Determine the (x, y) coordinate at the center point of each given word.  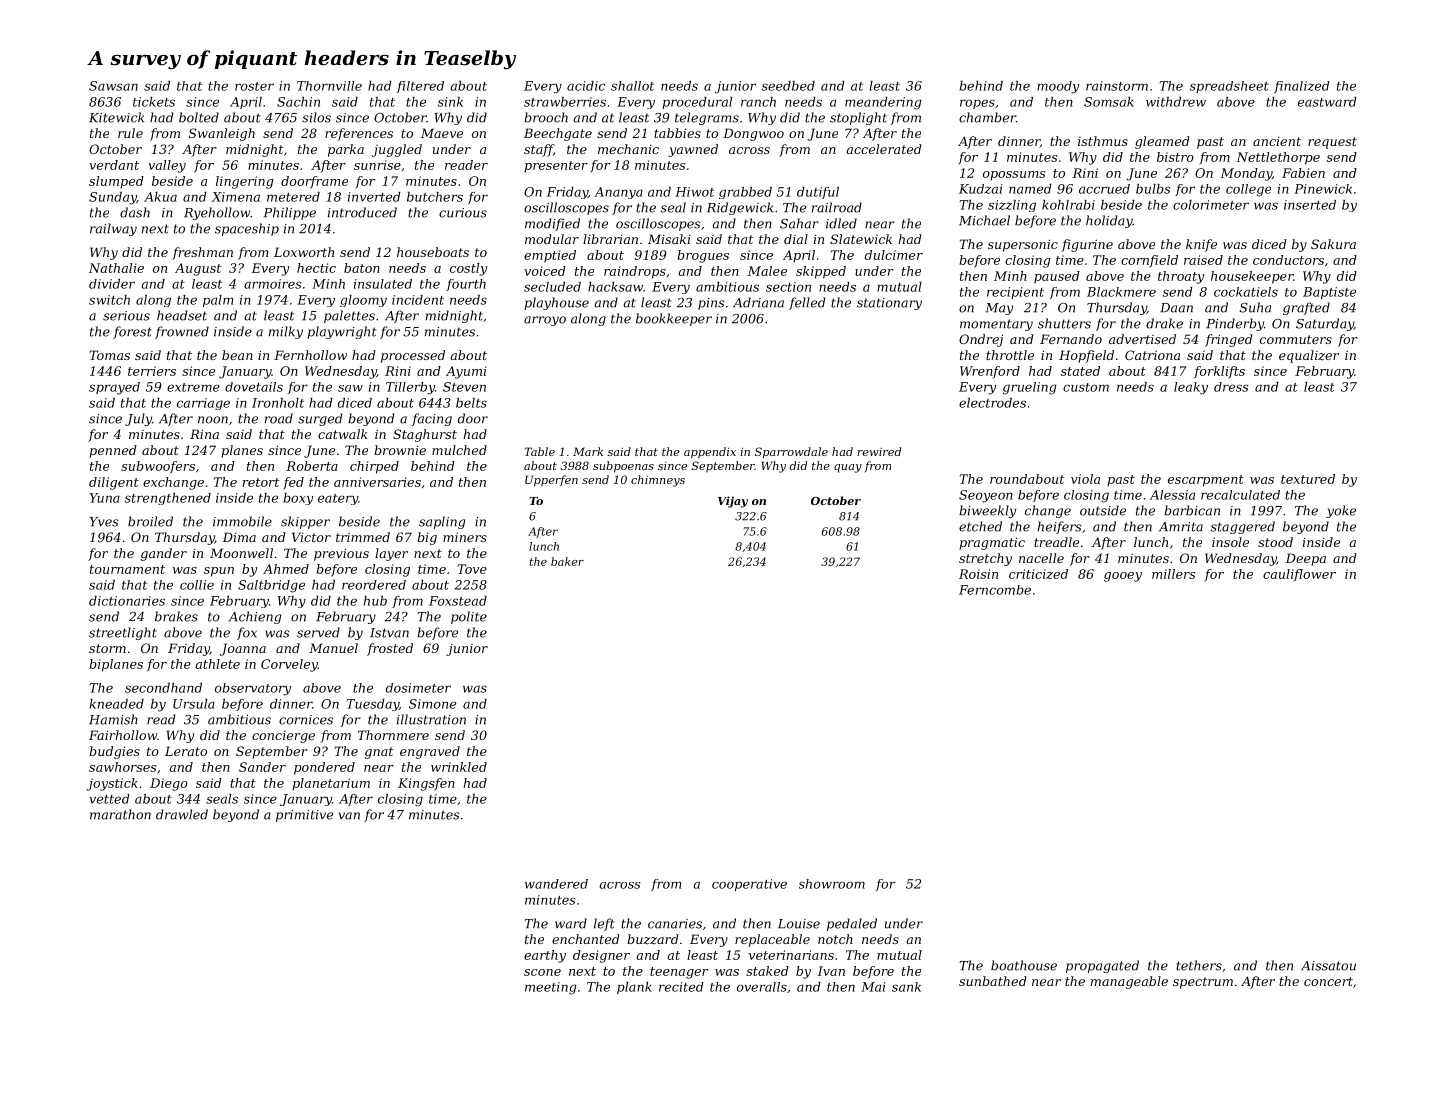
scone (542, 972)
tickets (154, 102)
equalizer (1309, 356)
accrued (1104, 189)
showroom (832, 884)
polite (469, 617)
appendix (710, 453)
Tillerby (410, 388)
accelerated (883, 149)
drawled (182, 814)
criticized (1038, 574)
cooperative (749, 885)
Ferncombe (995, 590)
